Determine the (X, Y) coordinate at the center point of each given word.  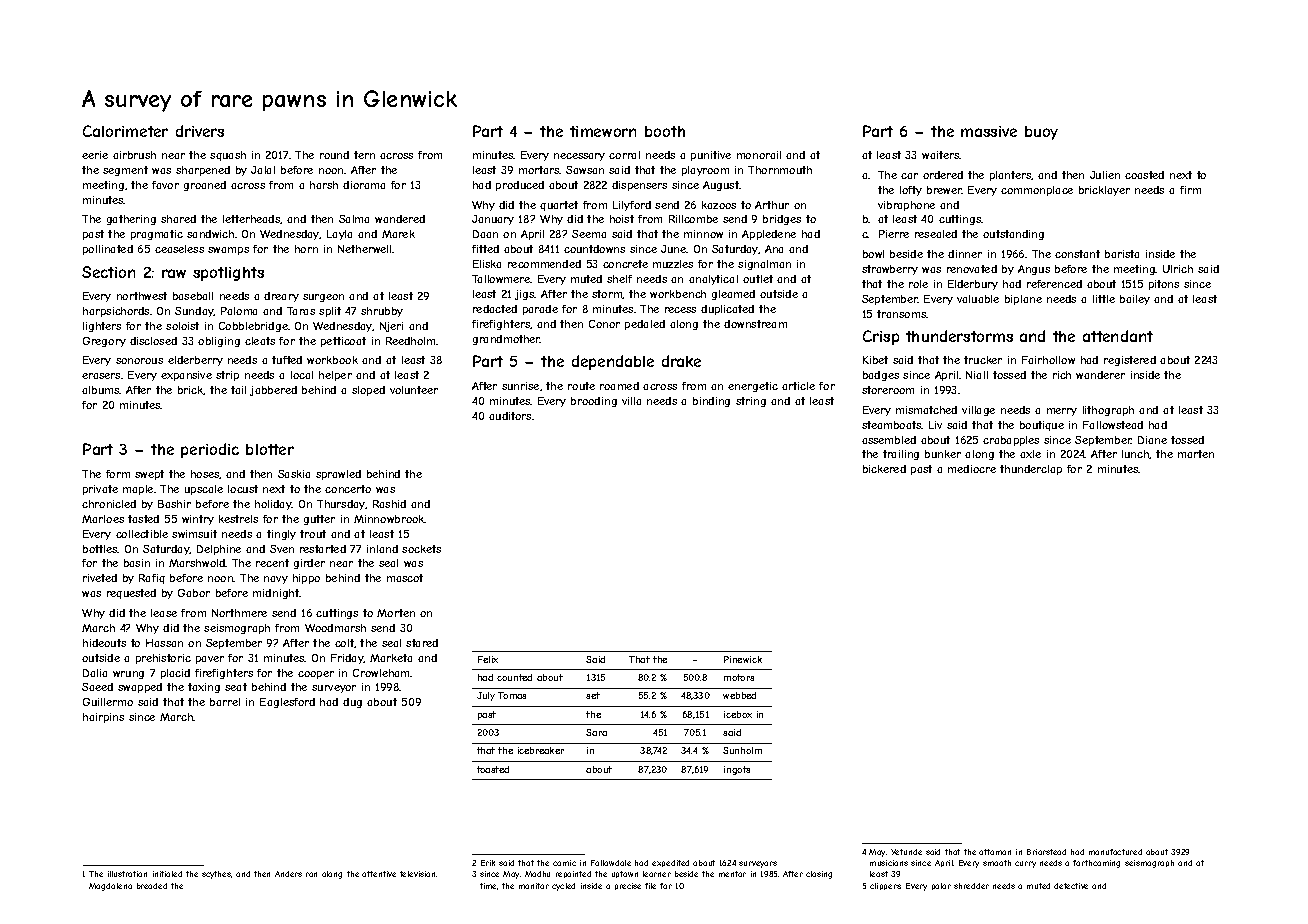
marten (1196, 454)
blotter (270, 449)
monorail (759, 155)
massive (989, 131)
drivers (200, 131)
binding (711, 402)
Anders (288, 874)
